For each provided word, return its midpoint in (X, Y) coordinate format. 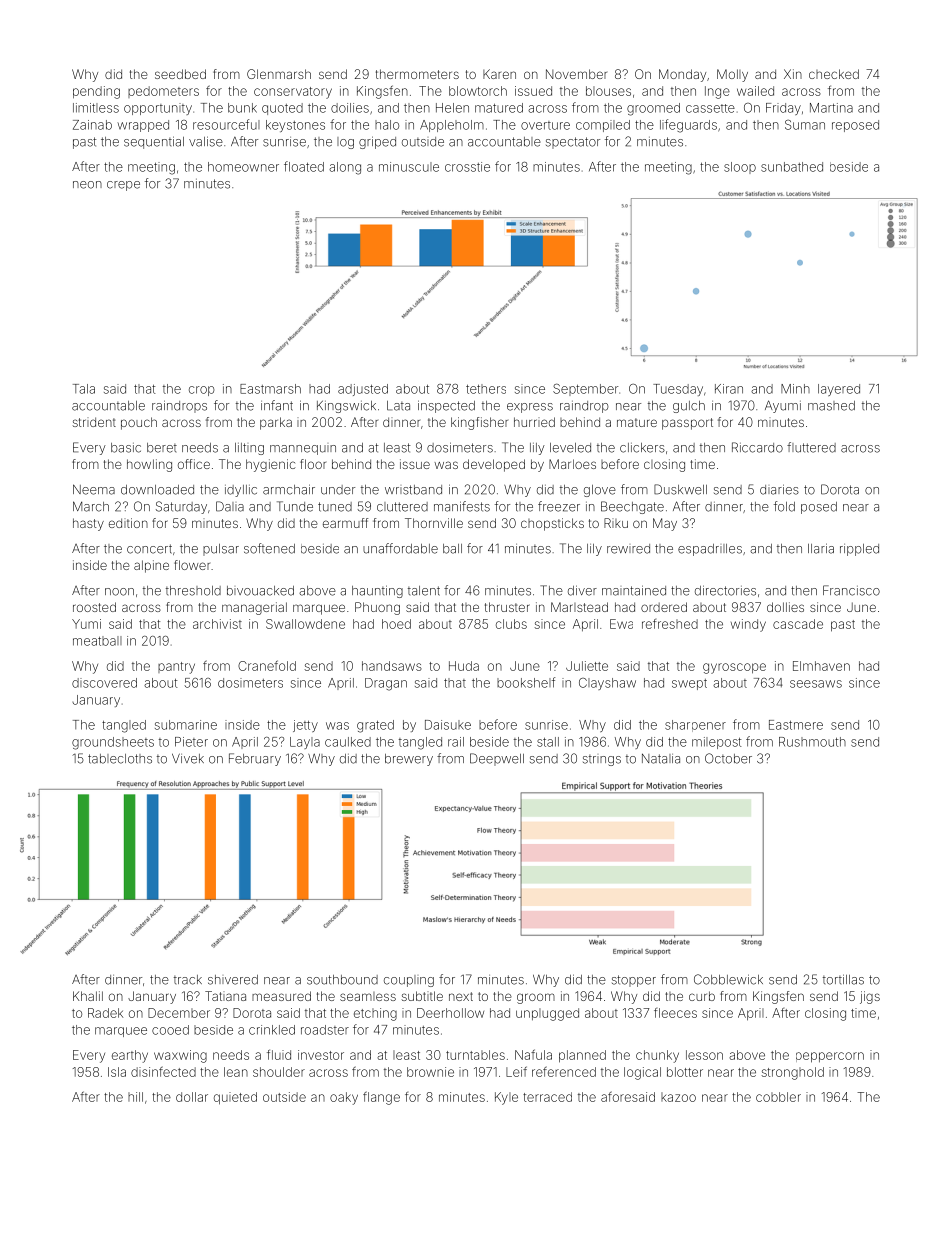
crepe (123, 186)
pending (96, 92)
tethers (486, 389)
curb (702, 996)
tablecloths (120, 759)
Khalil (88, 996)
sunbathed (792, 167)
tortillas (843, 979)
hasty (88, 524)
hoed (396, 624)
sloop (740, 168)
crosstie (467, 167)
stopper (634, 981)
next (461, 996)
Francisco (851, 590)
